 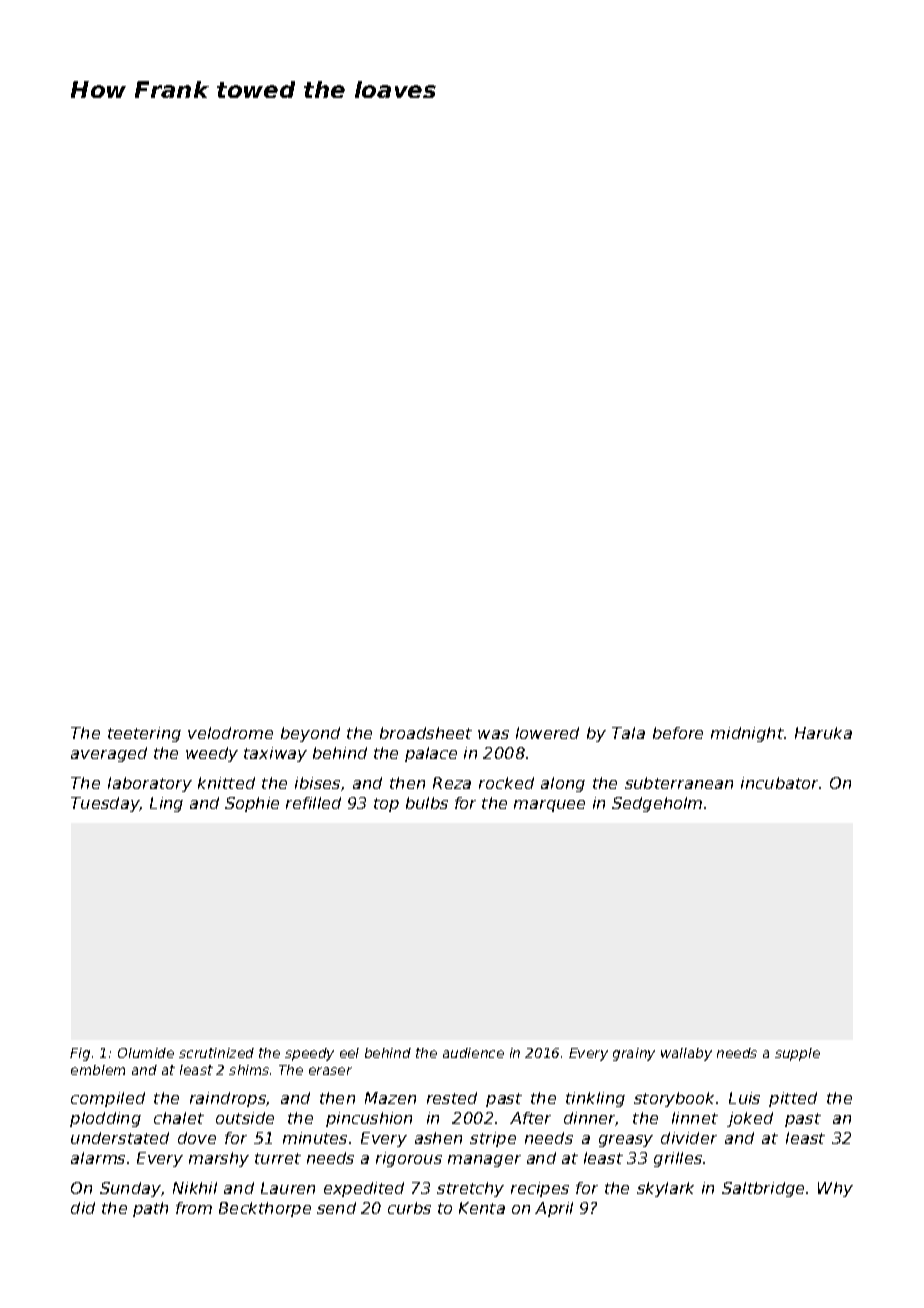 What do you see at coordinates (265, 1209) in the document?
I see `Beckthorpe` at bounding box center [265, 1209].
